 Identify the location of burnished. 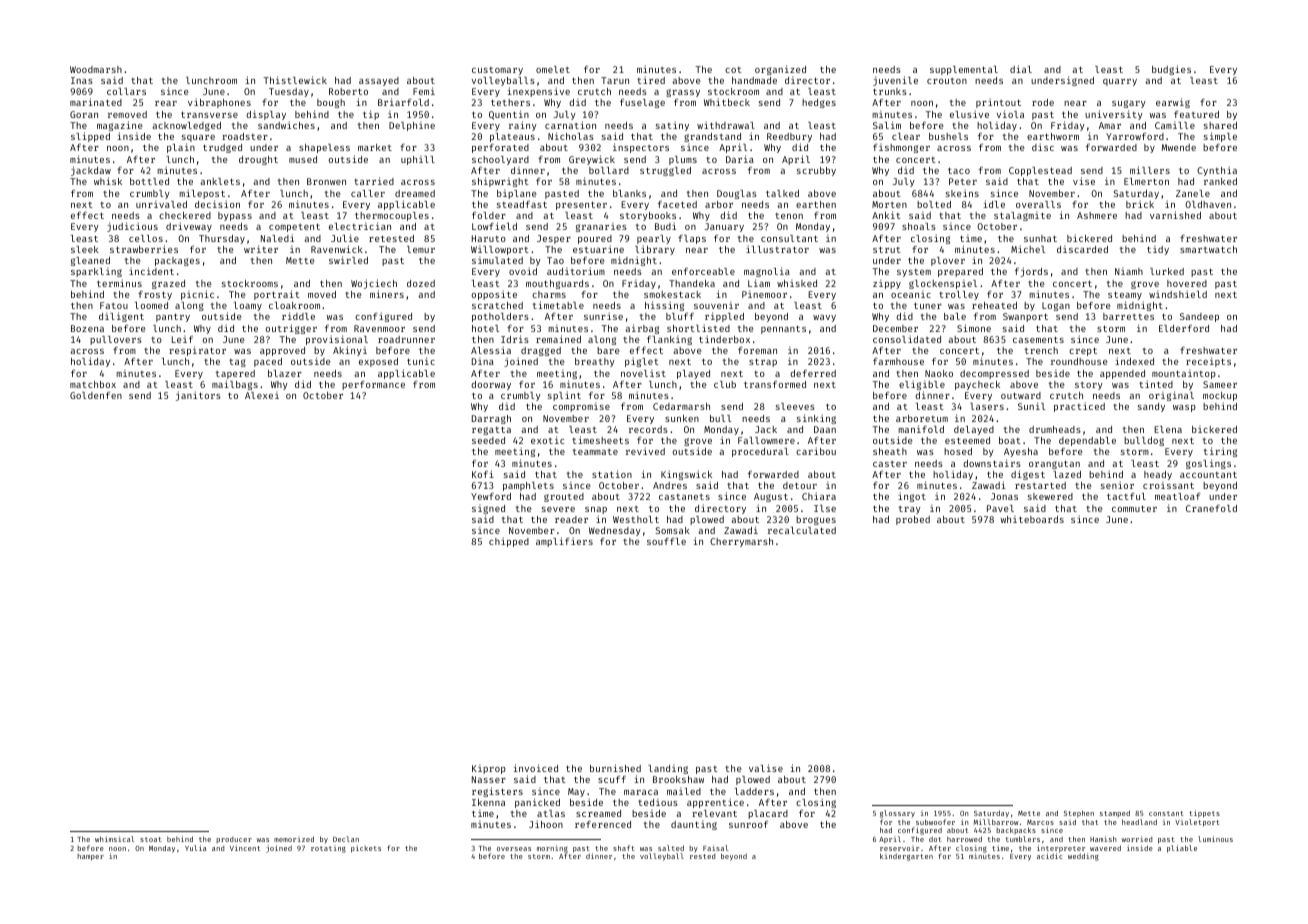
(615, 768).
